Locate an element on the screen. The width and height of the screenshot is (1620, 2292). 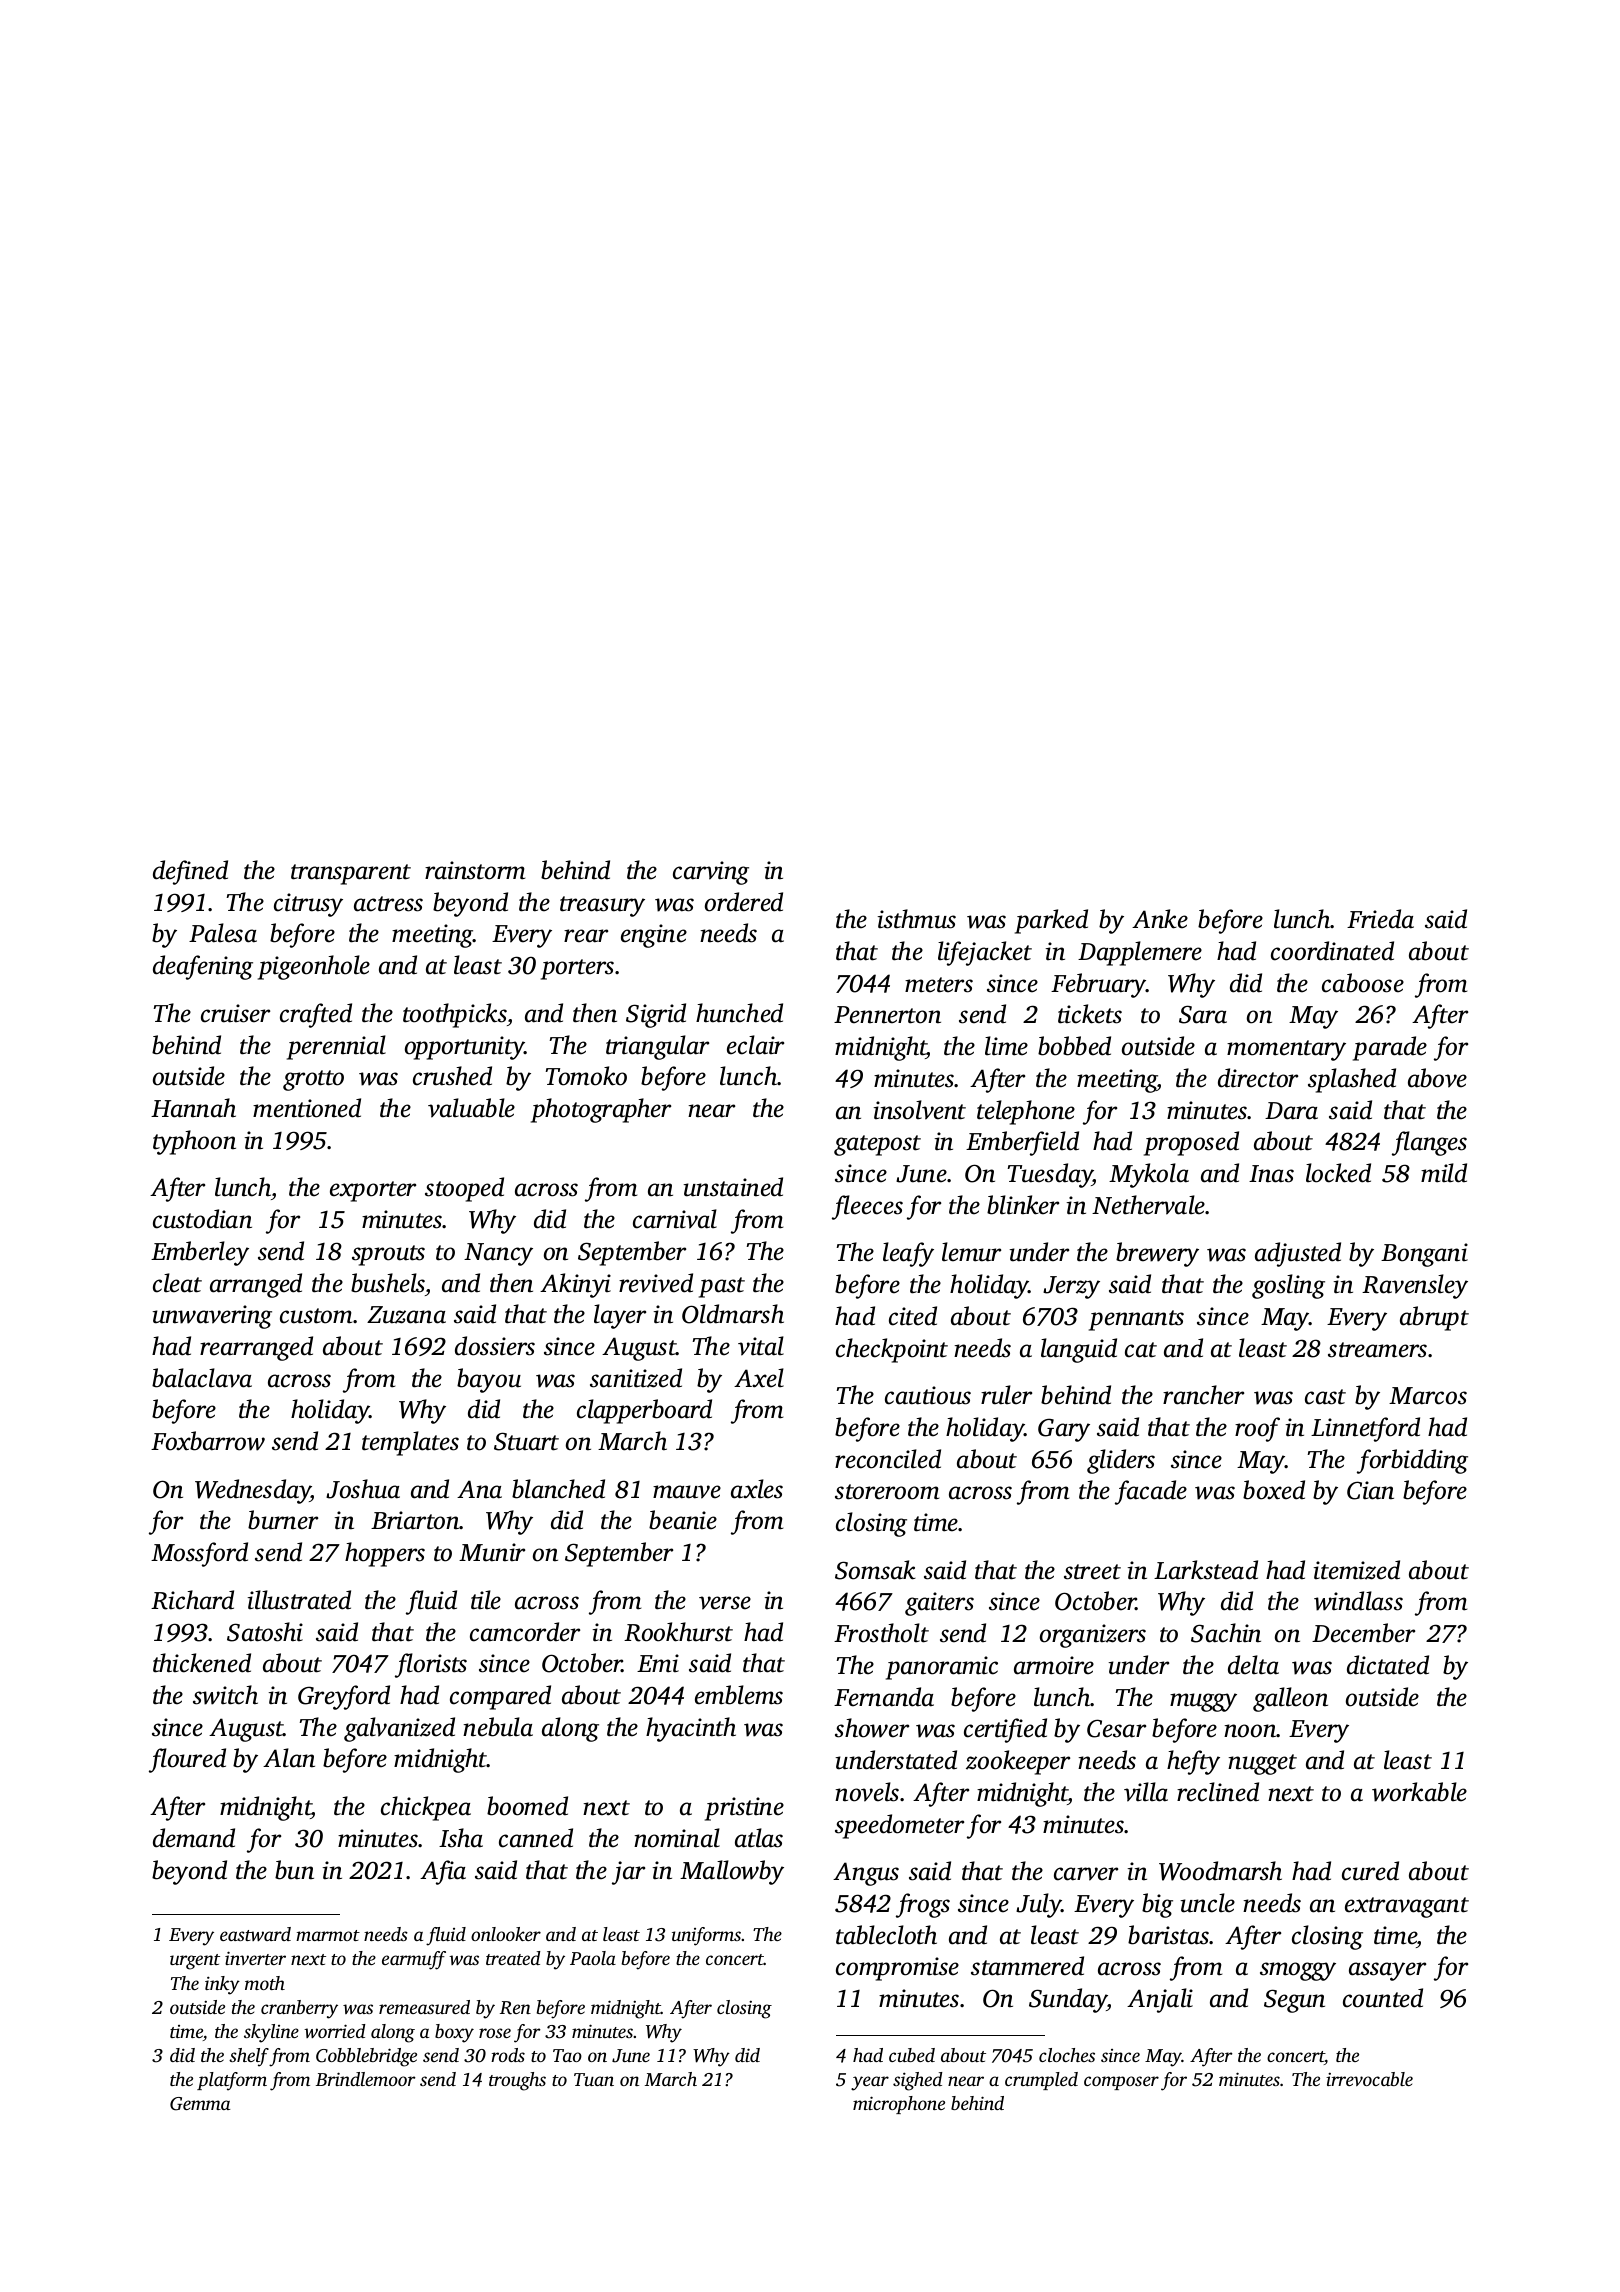
rainstorm is located at coordinates (475, 870).
